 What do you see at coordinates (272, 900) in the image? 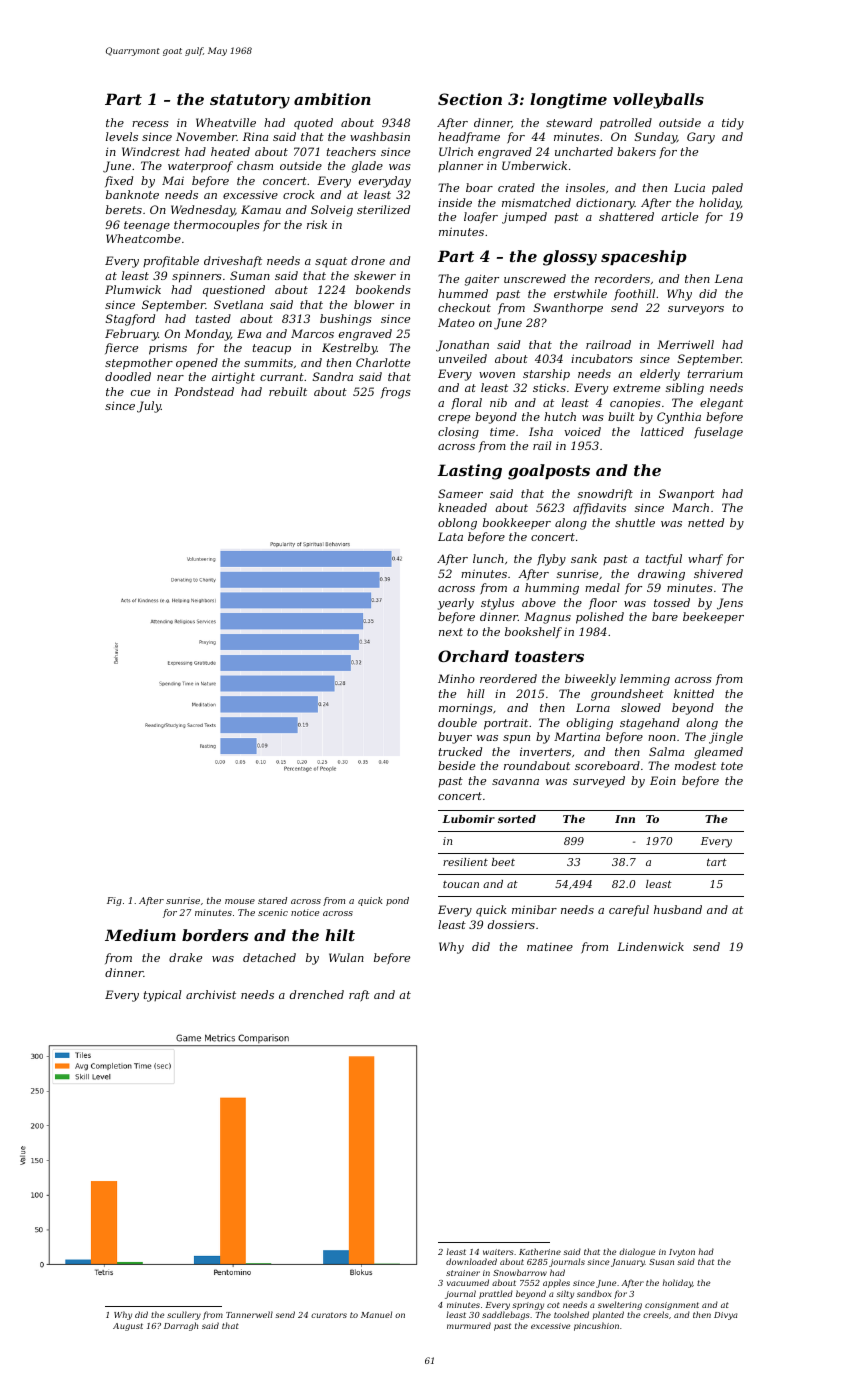
I see `stared` at bounding box center [272, 900].
